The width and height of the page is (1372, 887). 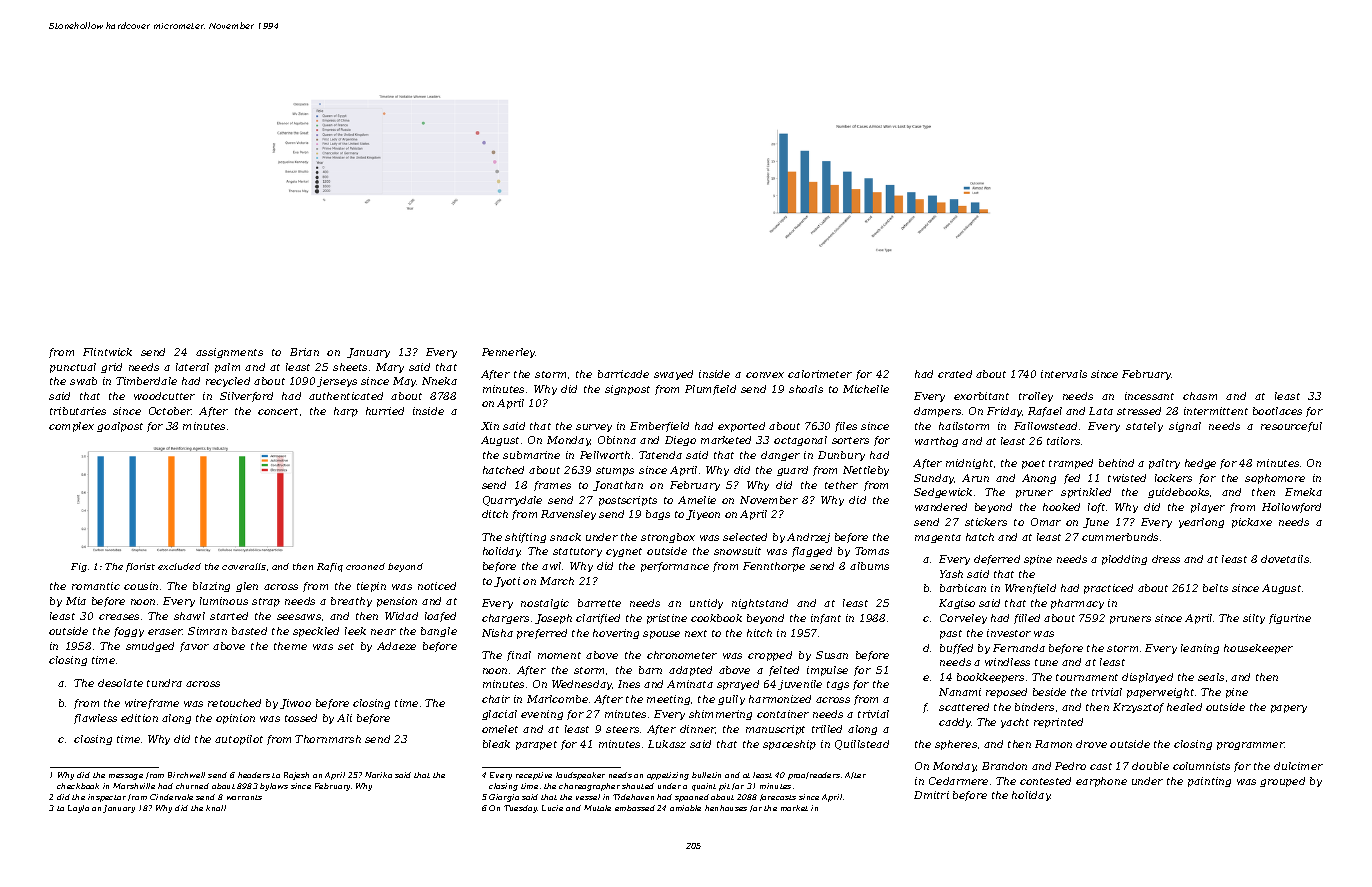 I want to click on Flintwick, so click(x=107, y=352).
